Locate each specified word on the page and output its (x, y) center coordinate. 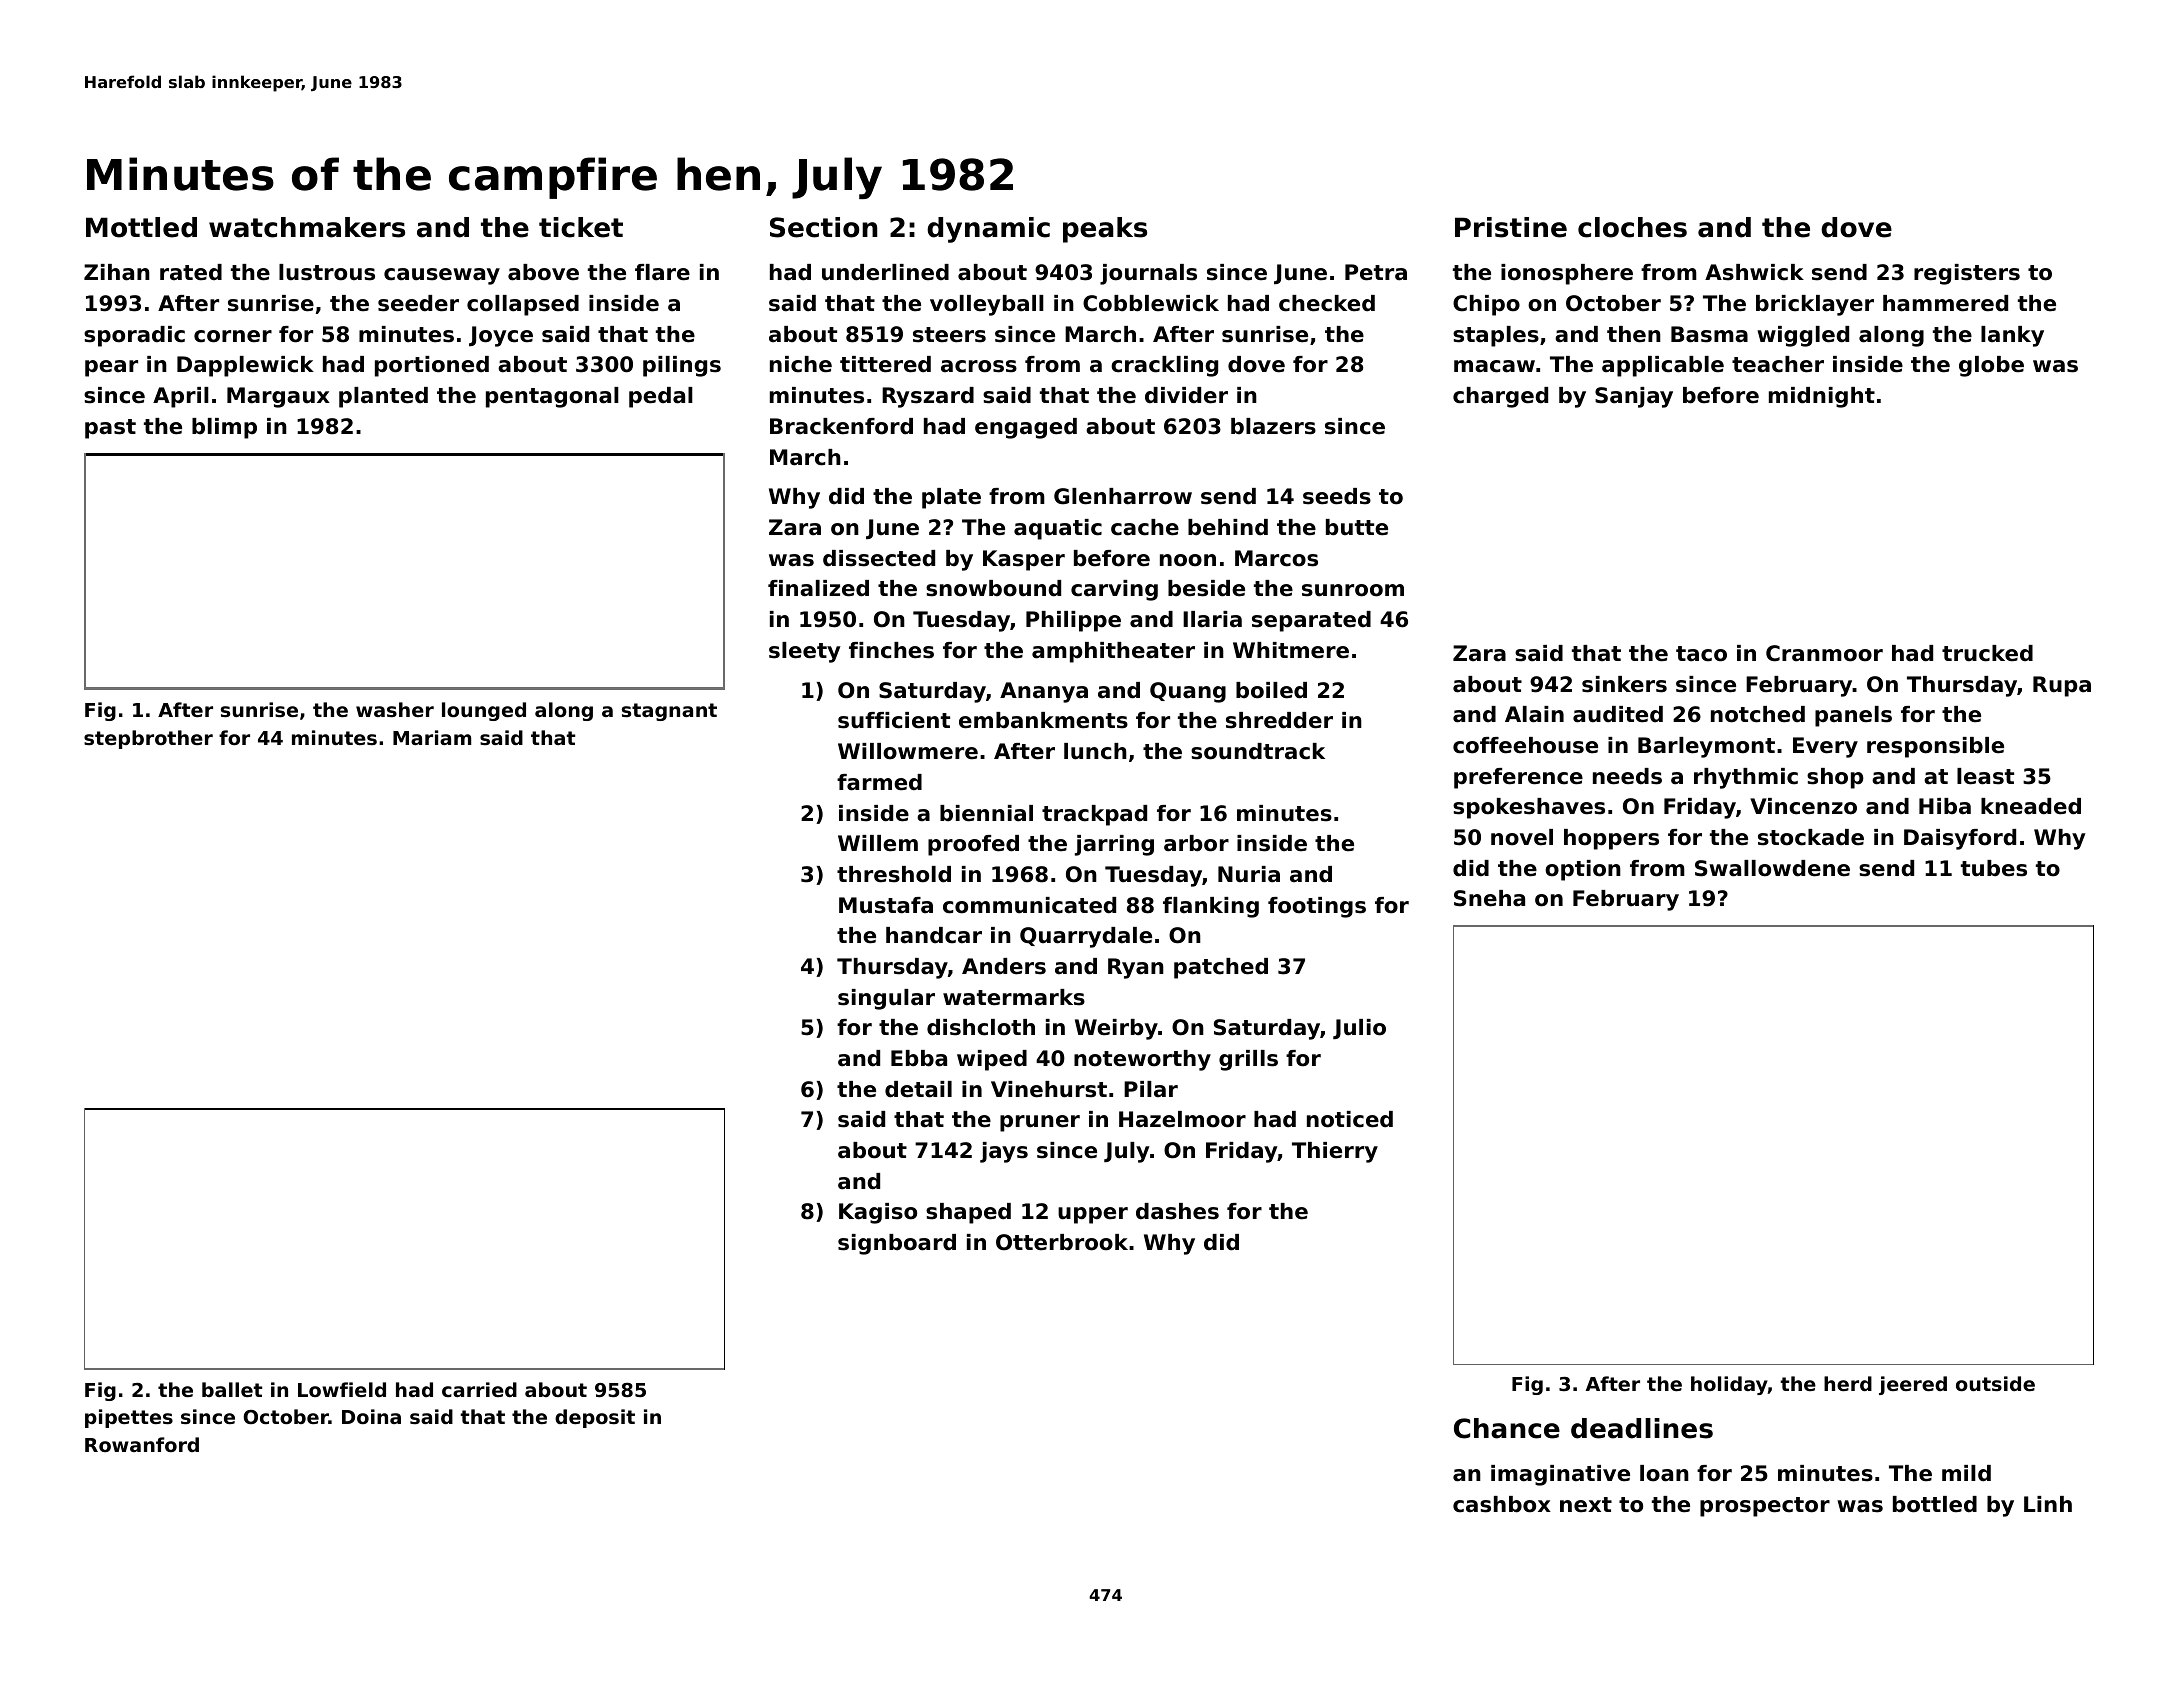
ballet (232, 1389)
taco (1701, 654)
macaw (1494, 366)
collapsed (523, 305)
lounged (484, 711)
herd (1848, 1383)
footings (1317, 907)
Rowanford (142, 1444)
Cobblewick (1151, 303)
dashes (1177, 1211)
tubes (1994, 868)
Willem (878, 843)
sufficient (894, 720)
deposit (595, 1418)
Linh (2048, 1504)
